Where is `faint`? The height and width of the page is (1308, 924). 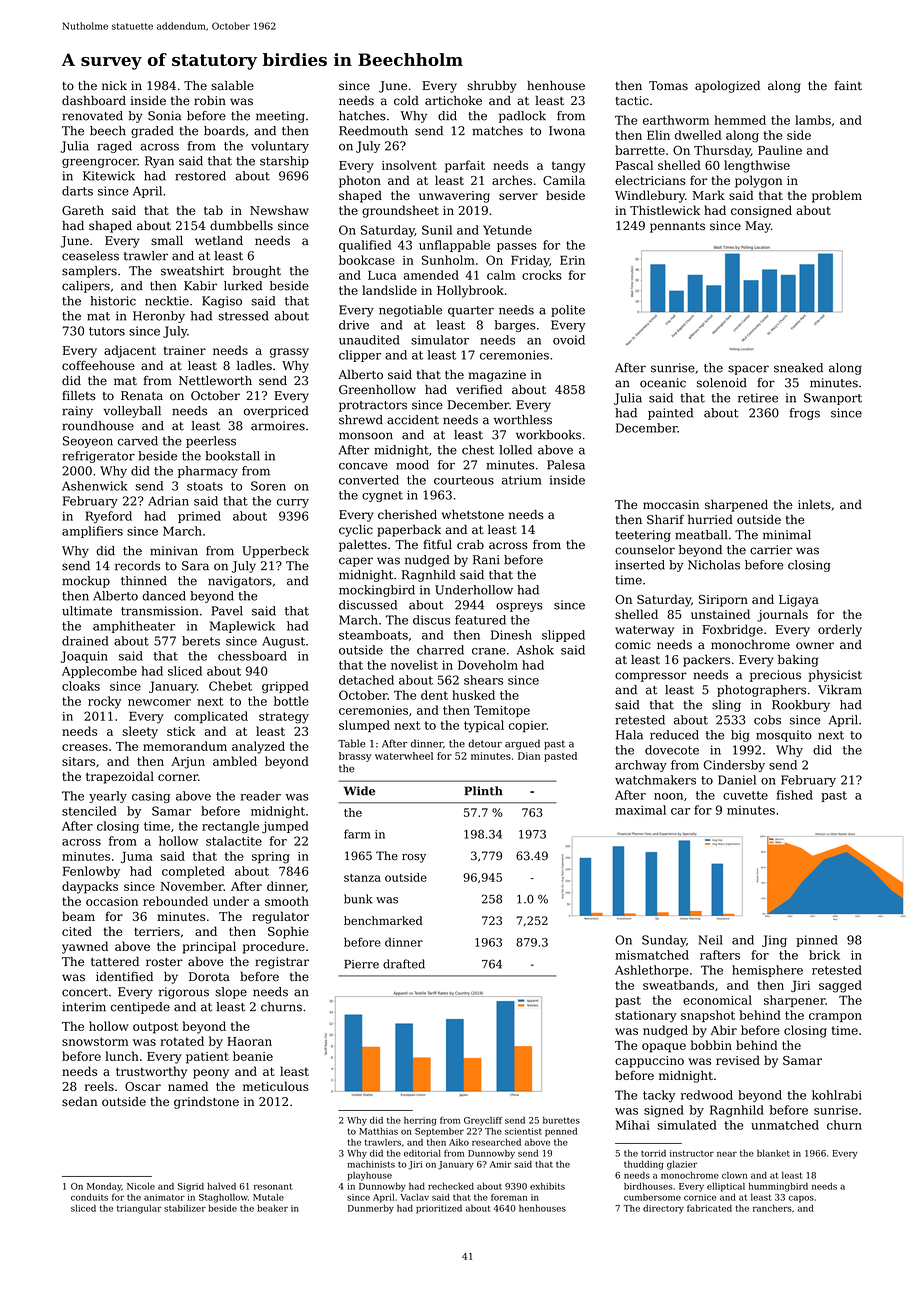 faint is located at coordinates (848, 86).
